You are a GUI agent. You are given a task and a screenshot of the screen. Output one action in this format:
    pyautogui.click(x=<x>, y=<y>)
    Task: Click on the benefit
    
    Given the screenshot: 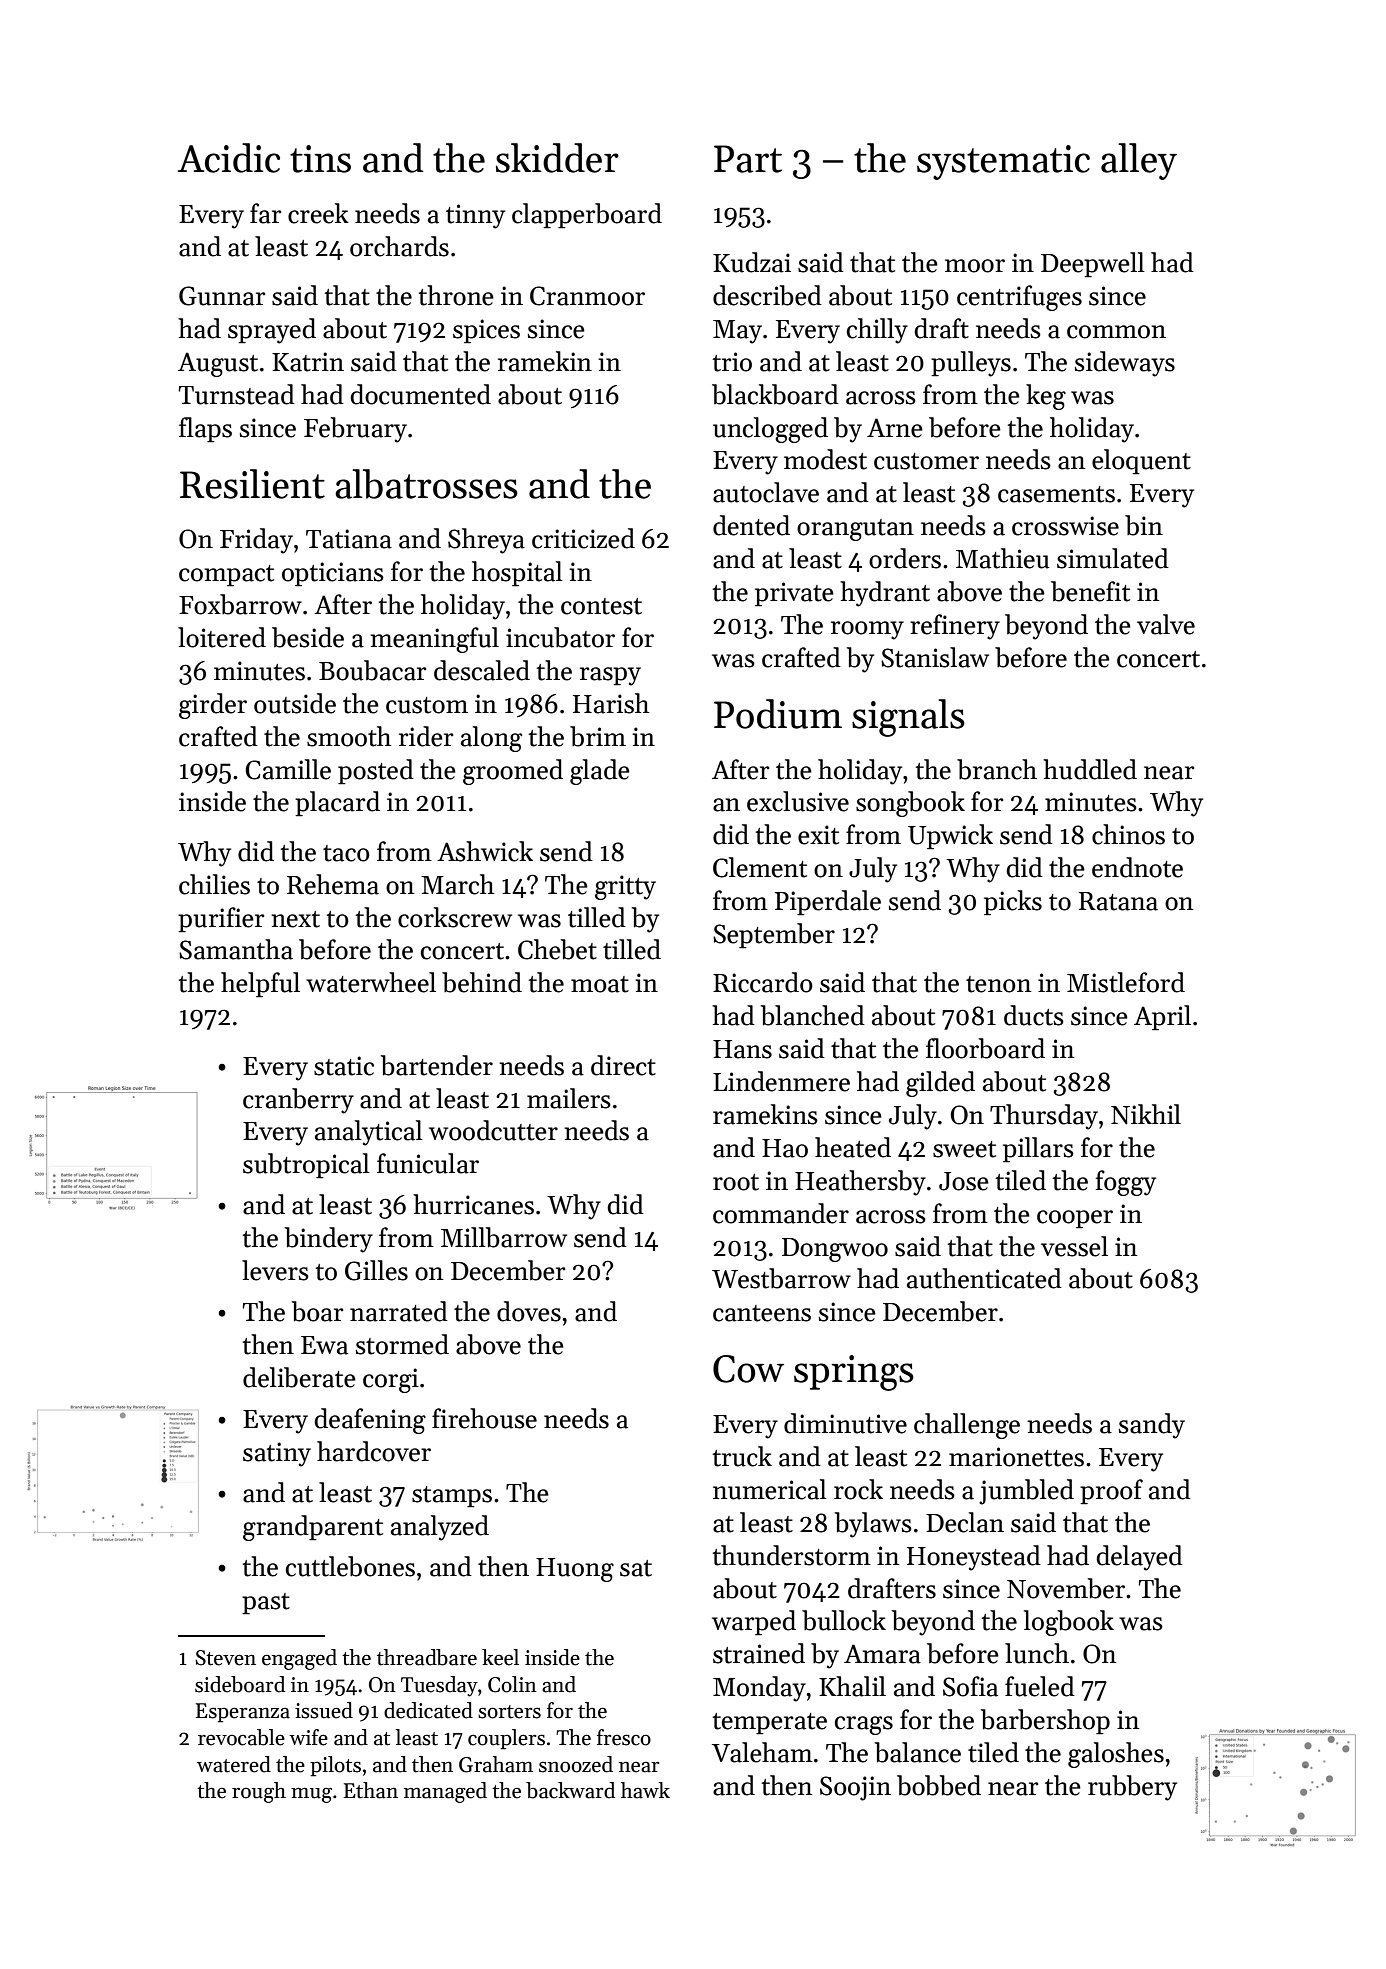 What is the action you would take?
    pyautogui.click(x=1090, y=591)
